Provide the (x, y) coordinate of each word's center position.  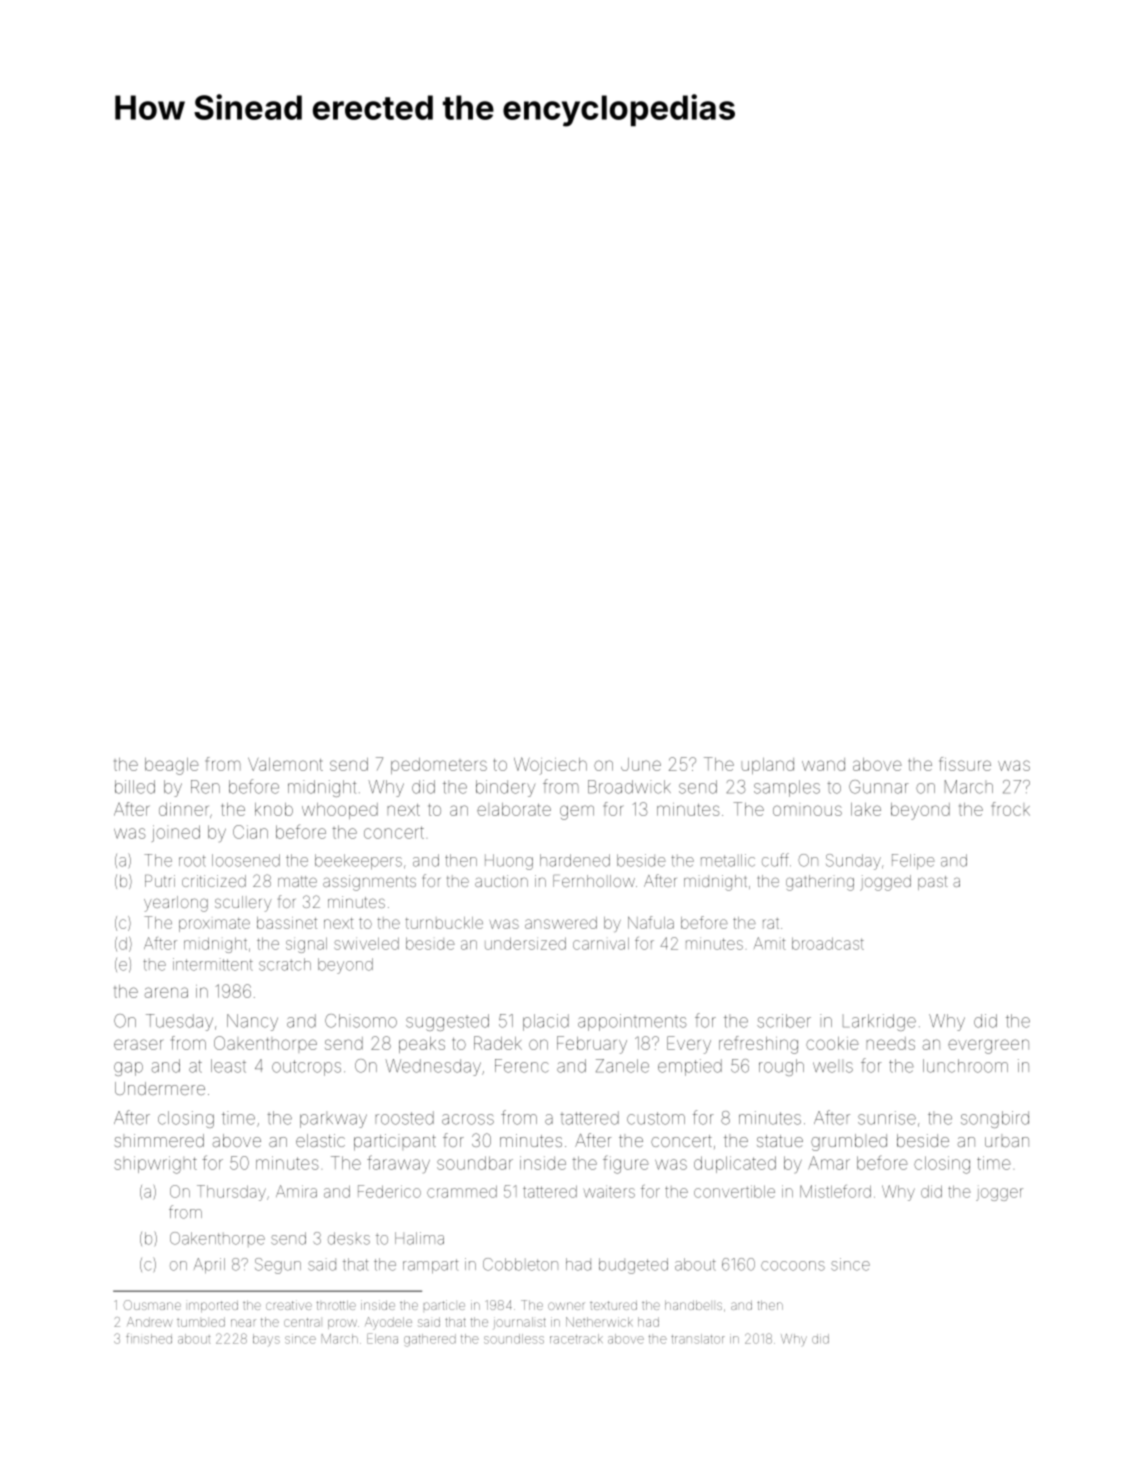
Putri (160, 881)
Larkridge (879, 1022)
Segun (278, 1266)
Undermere (160, 1088)
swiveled (366, 943)
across (468, 1119)
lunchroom (965, 1066)
